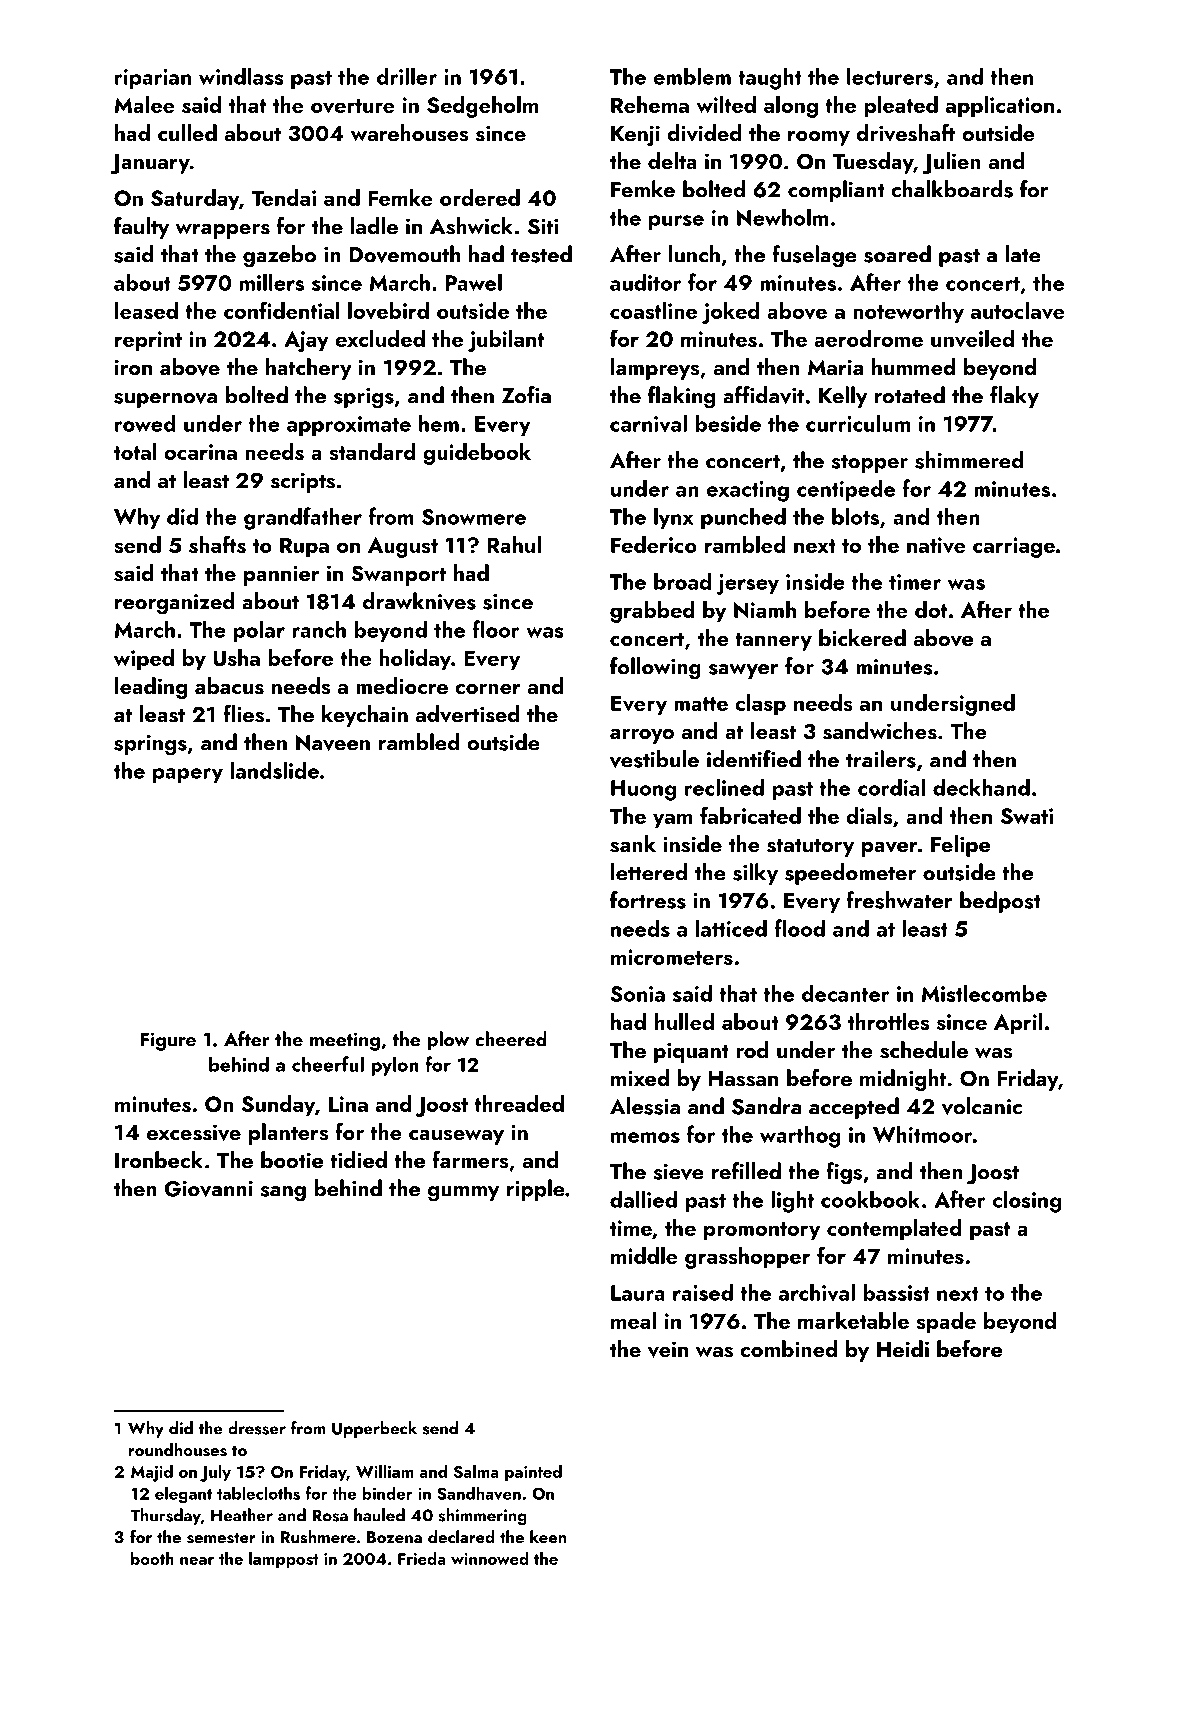  What do you see at coordinates (1018, 311) in the screenshot?
I see `autoclave` at bounding box center [1018, 311].
